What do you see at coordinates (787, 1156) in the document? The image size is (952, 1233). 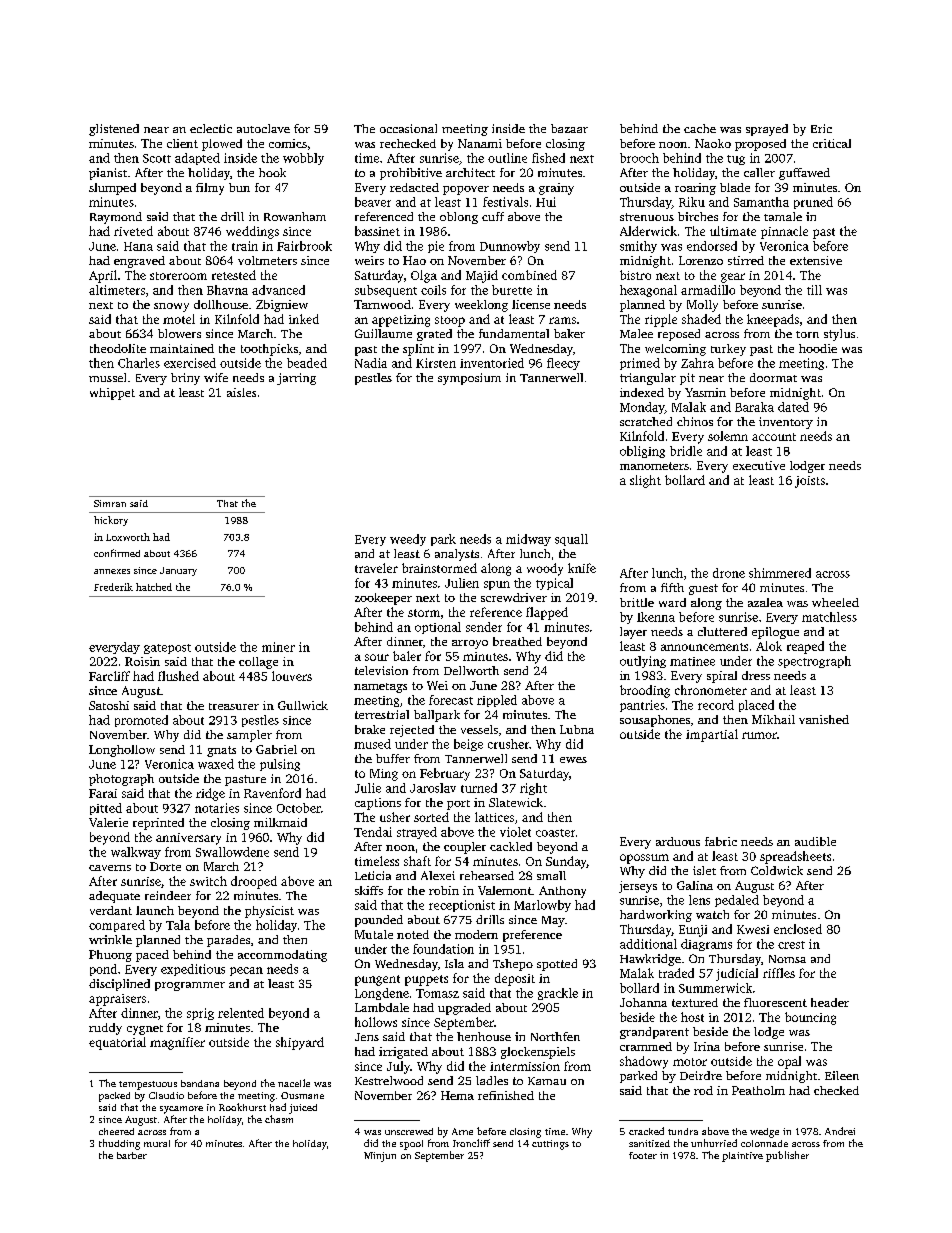 I see `publisher` at bounding box center [787, 1156].
